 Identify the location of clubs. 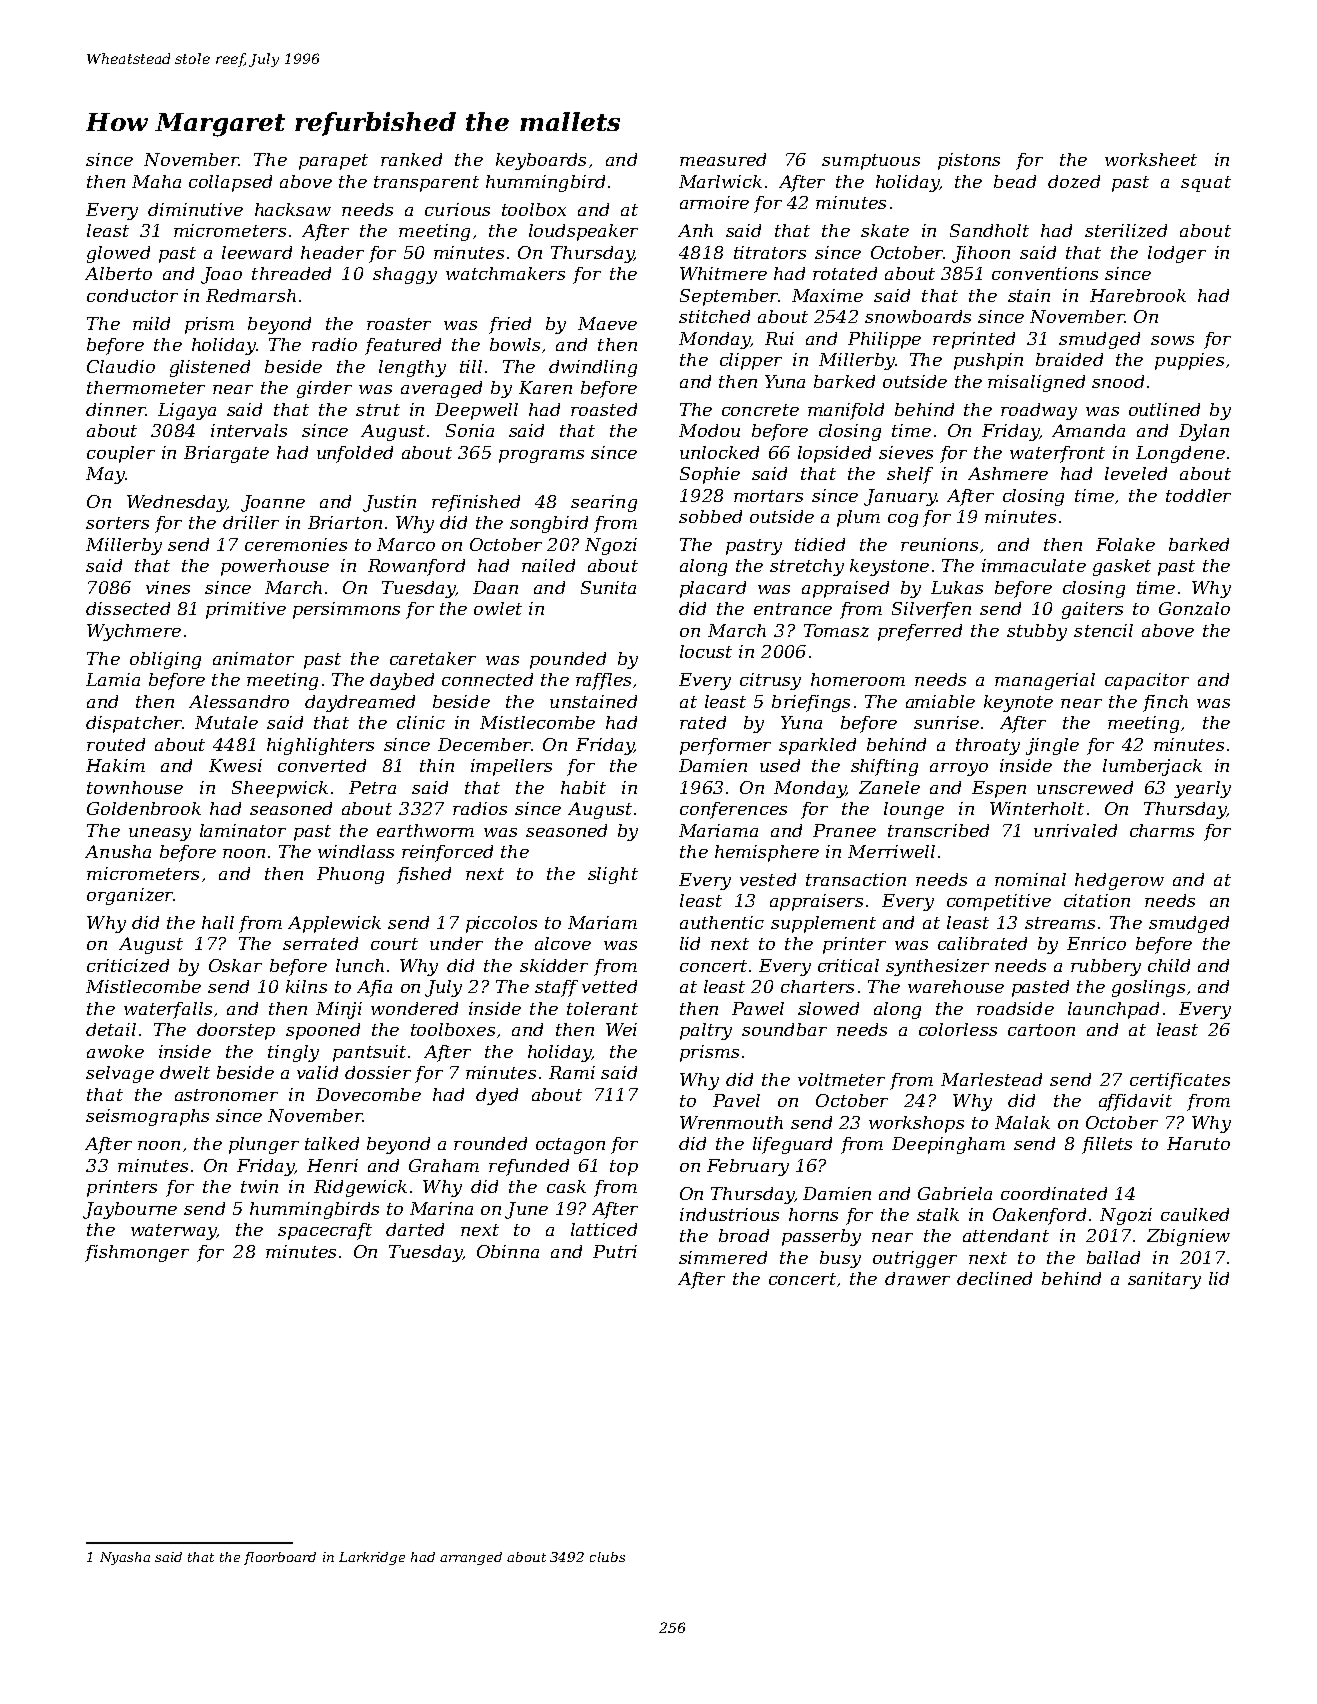
(607, 1557).
